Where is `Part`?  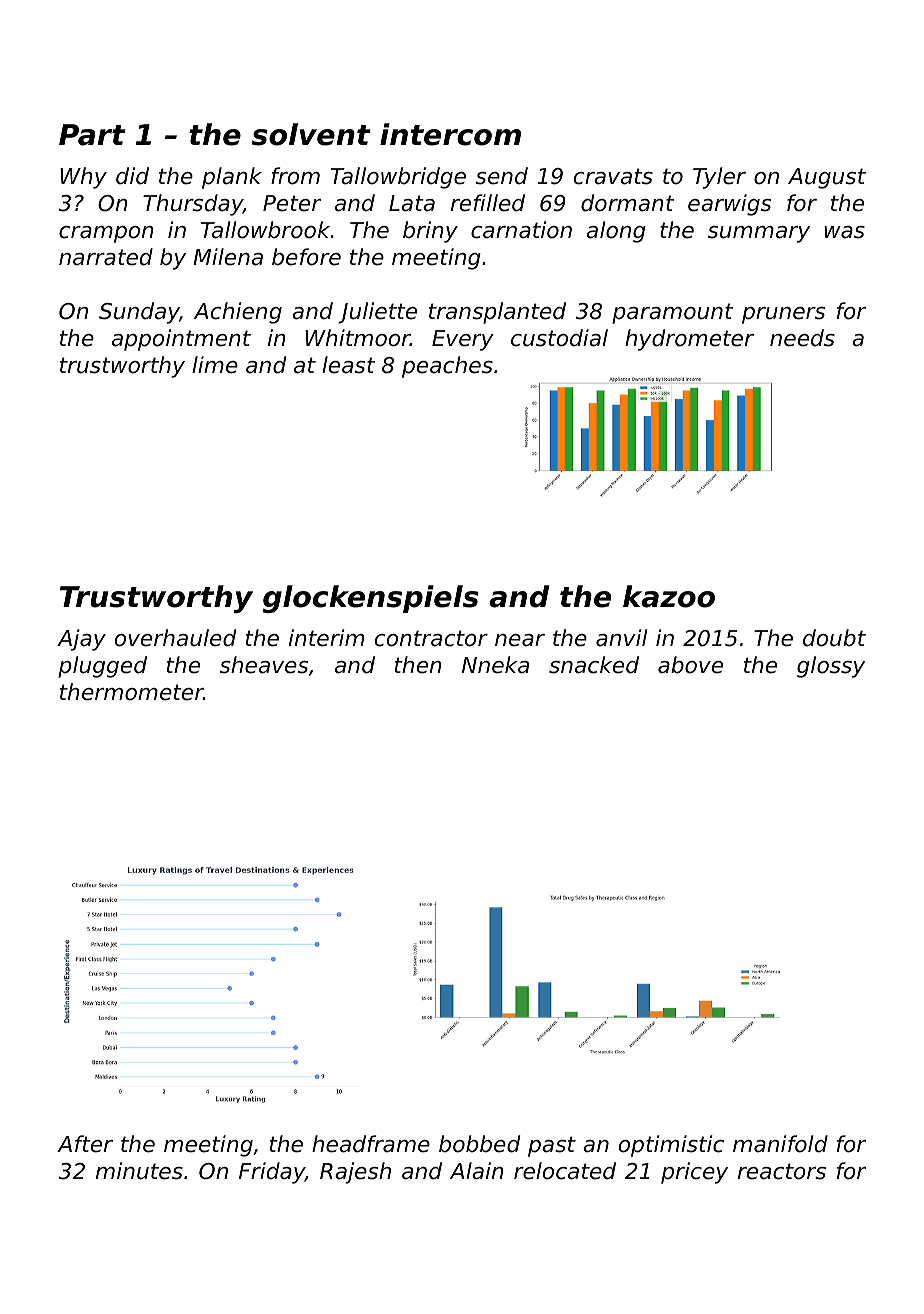 Part is located at coordinates (92, 135).
